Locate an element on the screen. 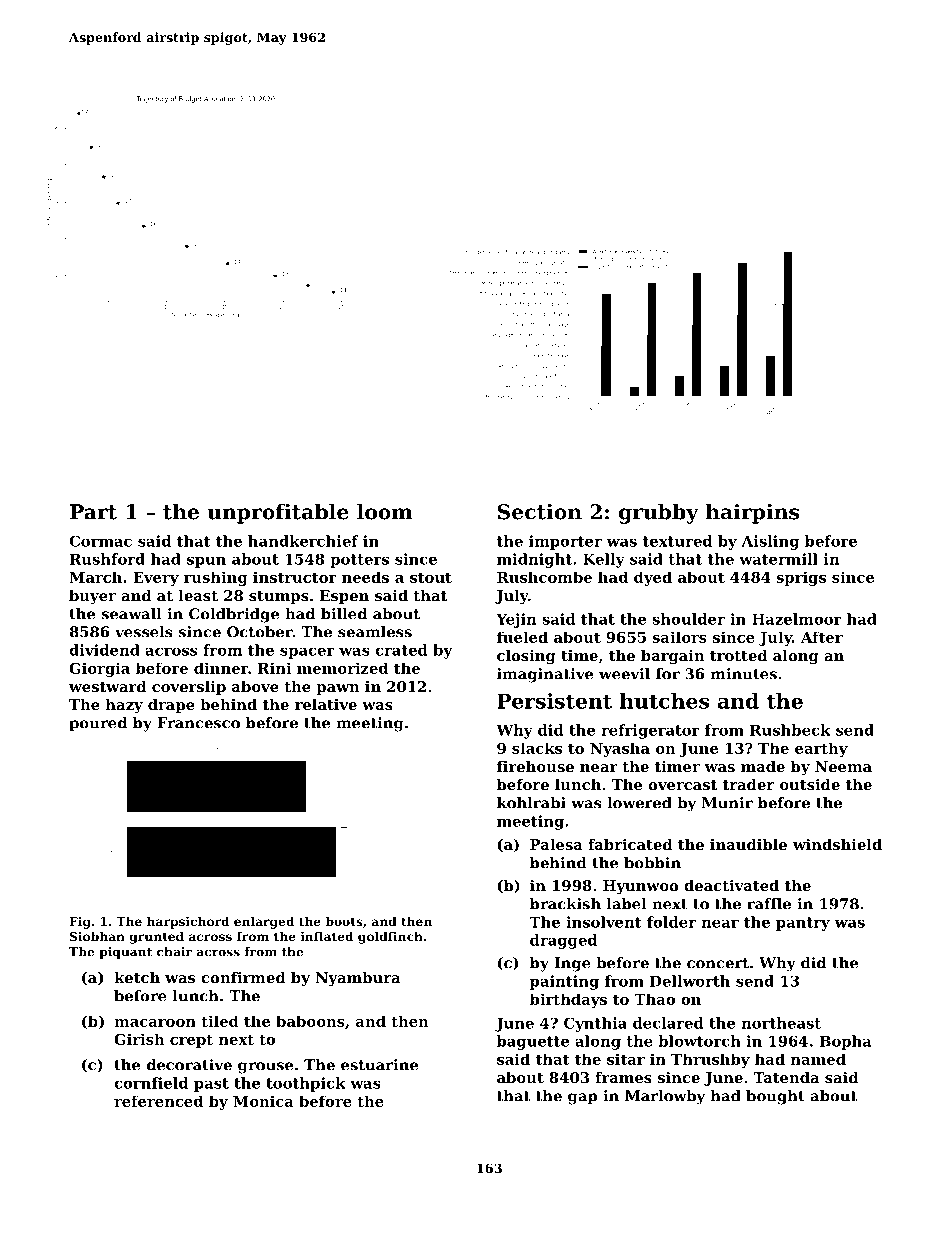 This screenshot has height=1233, width=952. Girish is located at coordinates (139, 1039).
